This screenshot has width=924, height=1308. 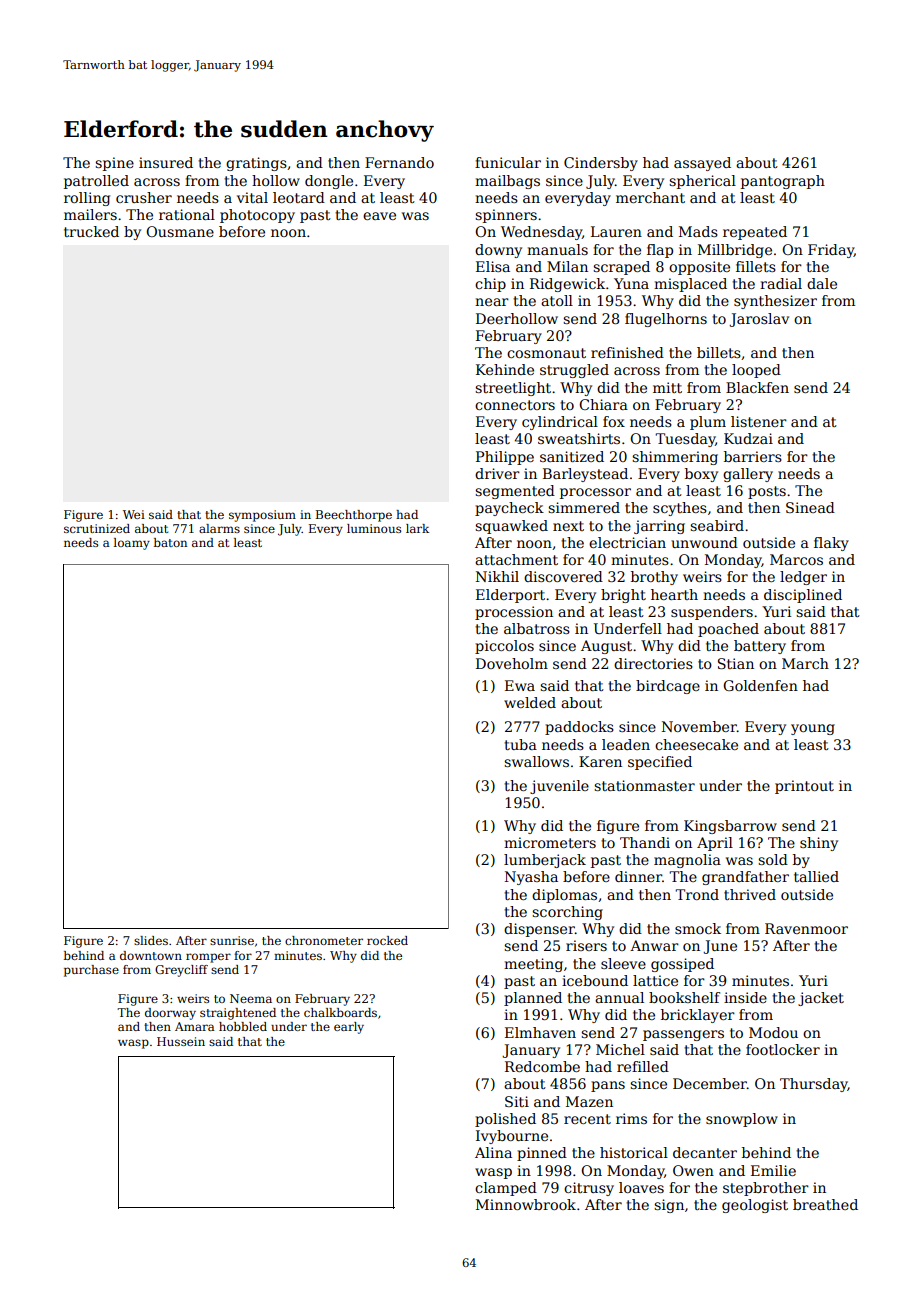 What do you see at coordinates (505, 369) in the screenshot?
I see `Kehinde` at bounding box center [505, 369].
